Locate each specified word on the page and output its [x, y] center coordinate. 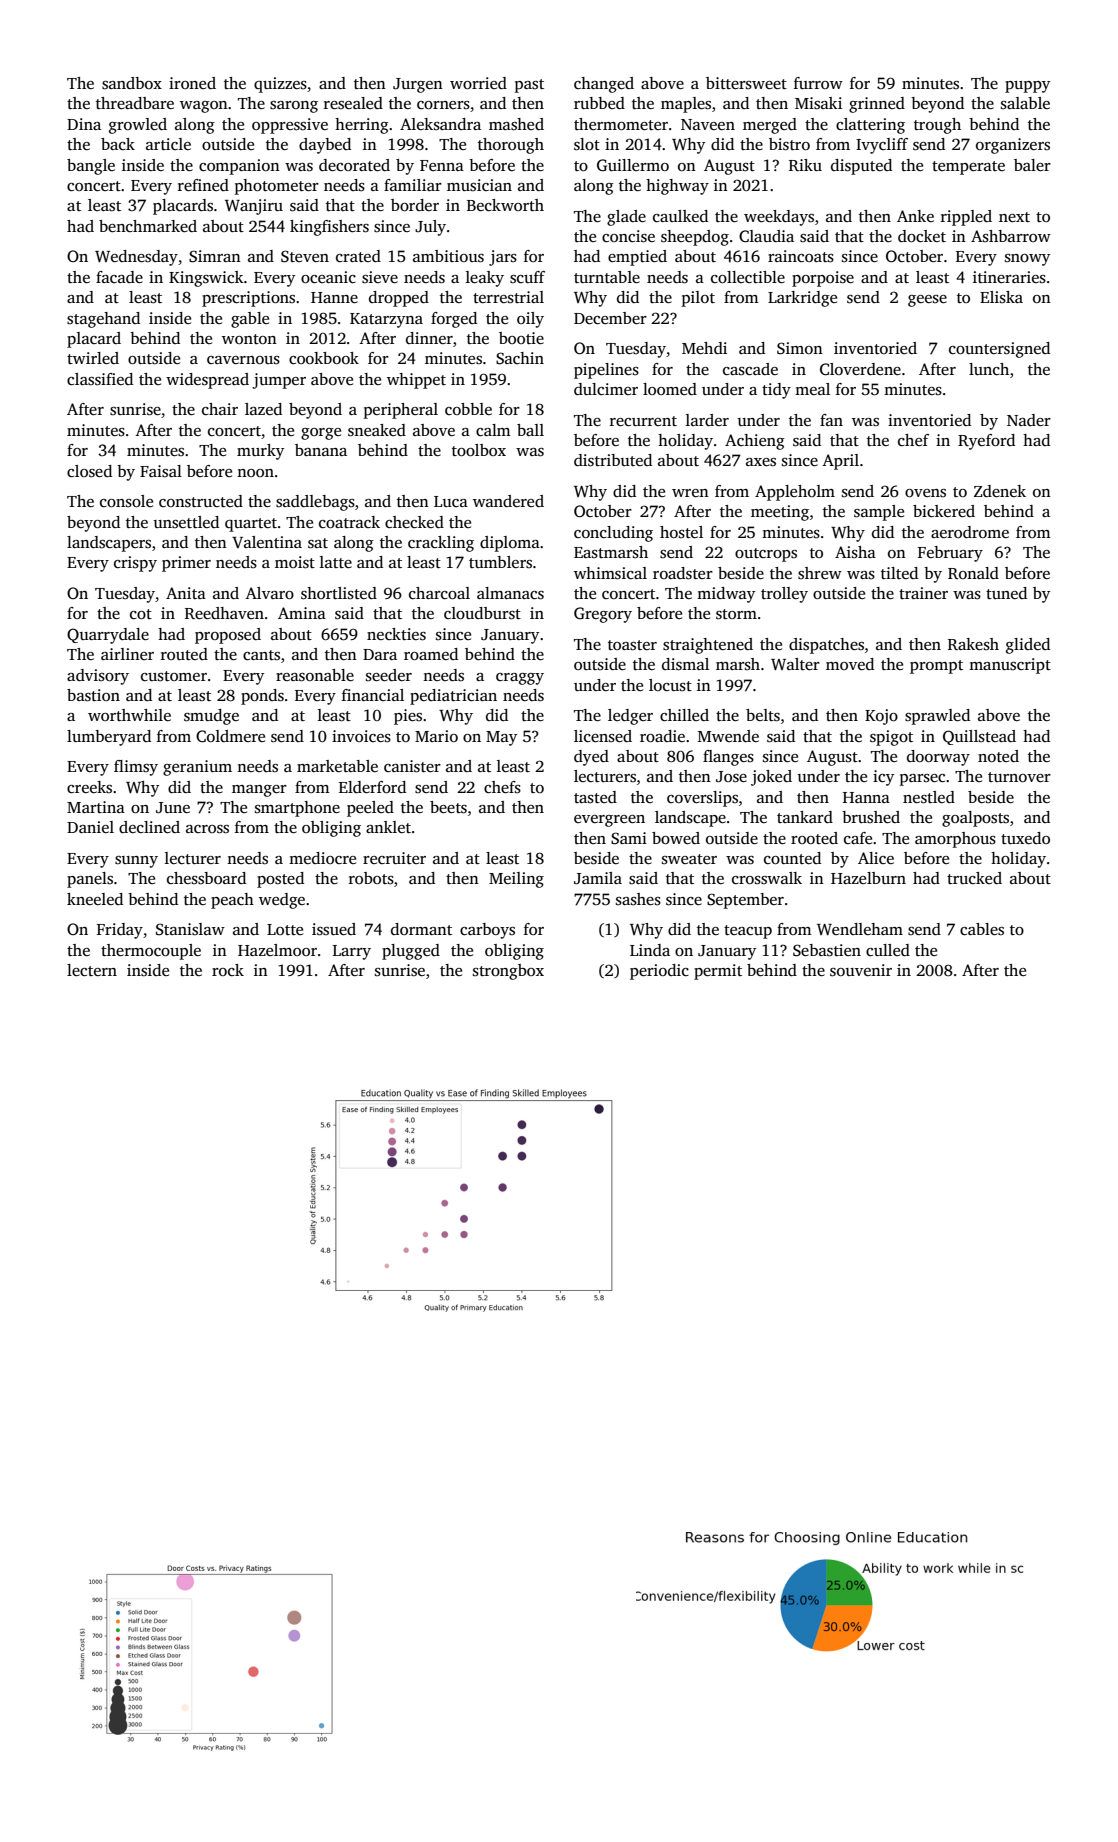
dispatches [826, 646]
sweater [689, 859]
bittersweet [746, 83]
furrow [818, 83]
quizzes [280, 85]
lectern [92, 970]
